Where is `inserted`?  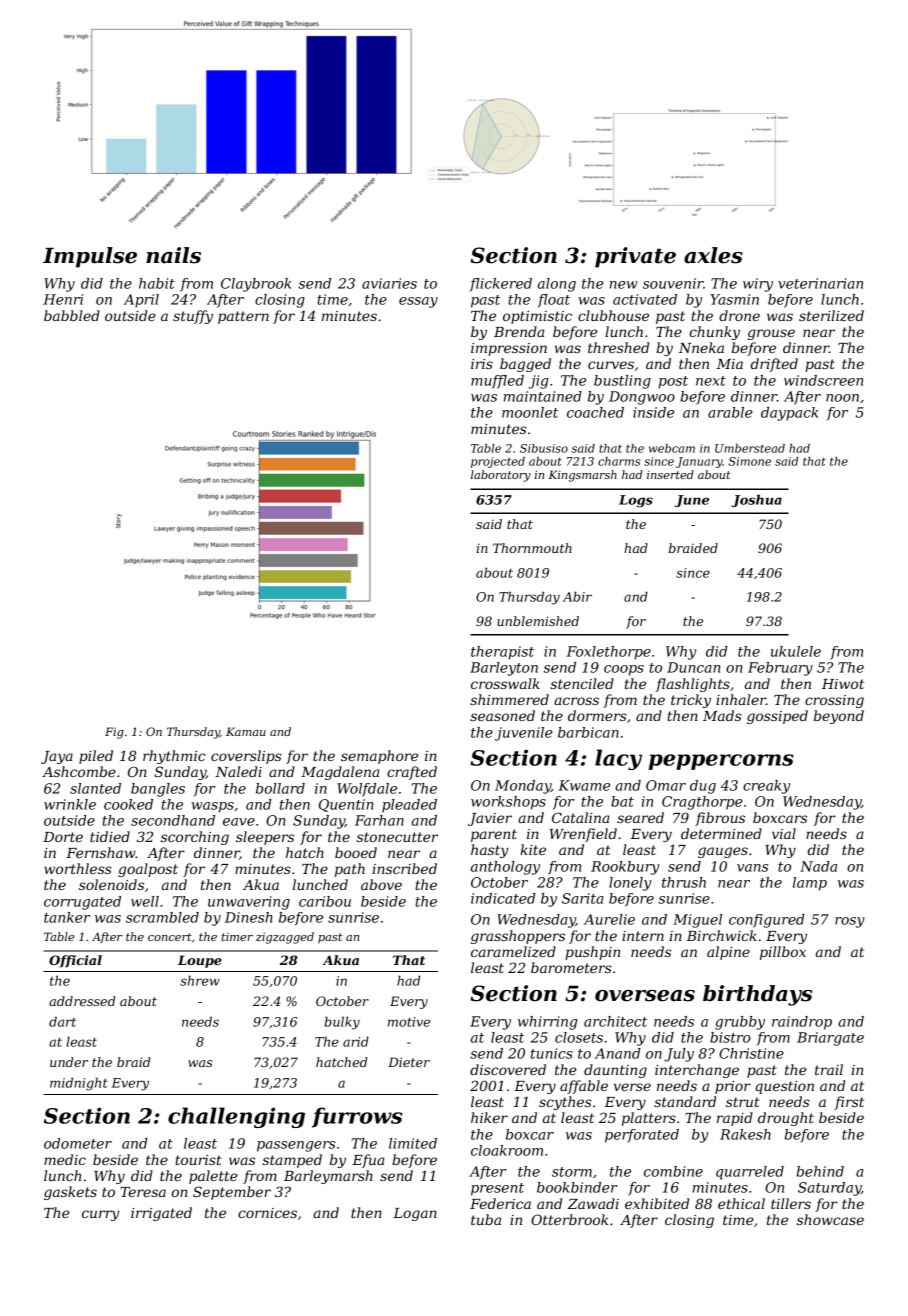
inserted is located at coordinates (670, 474).
